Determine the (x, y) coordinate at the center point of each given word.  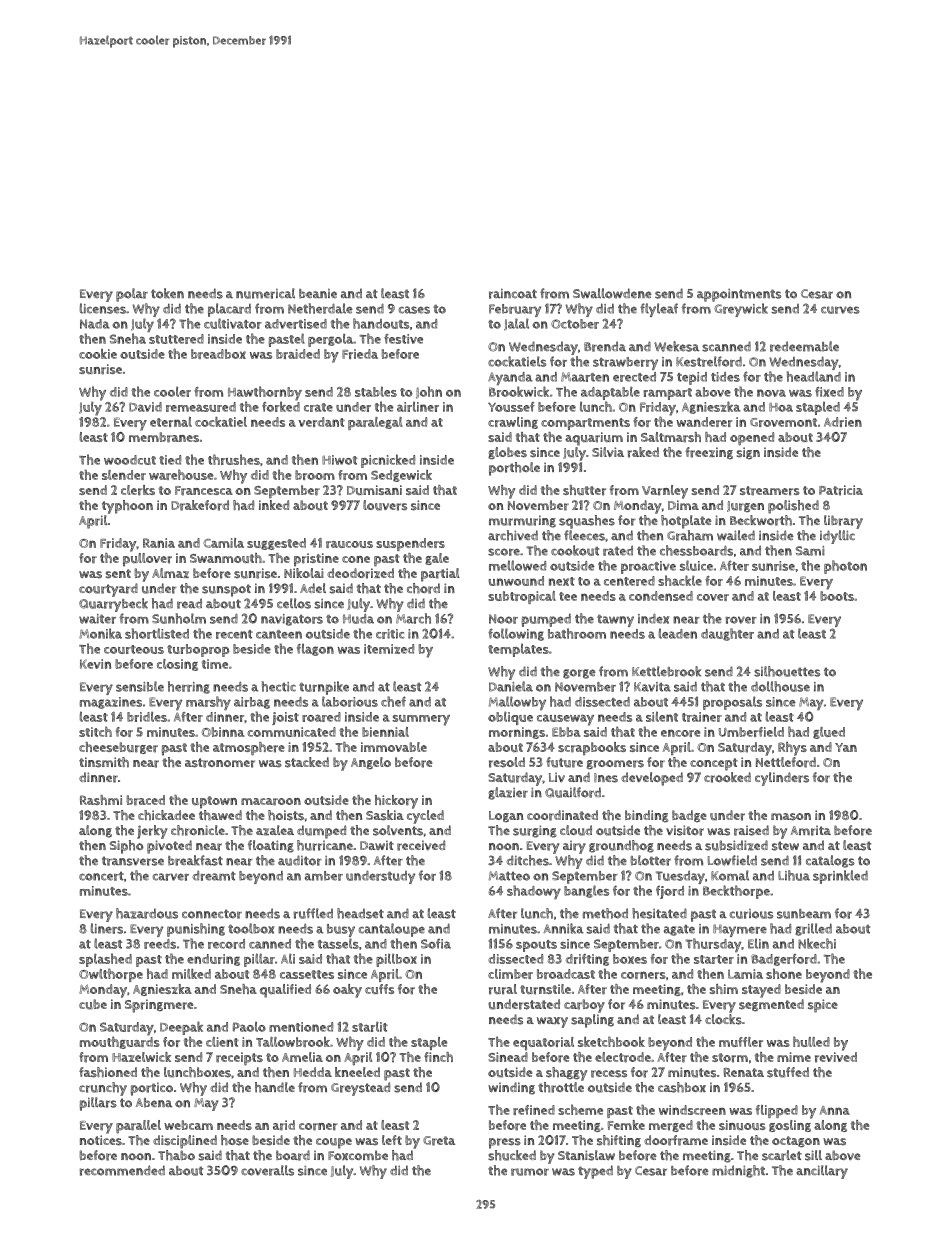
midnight (738, 1171)
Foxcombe (358, 1155)
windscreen (692, 1110)
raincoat (513, 293)
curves (840, 310)
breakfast (195, 860)
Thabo (176, 1155)
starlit (370, 1027)
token (167, 293)
